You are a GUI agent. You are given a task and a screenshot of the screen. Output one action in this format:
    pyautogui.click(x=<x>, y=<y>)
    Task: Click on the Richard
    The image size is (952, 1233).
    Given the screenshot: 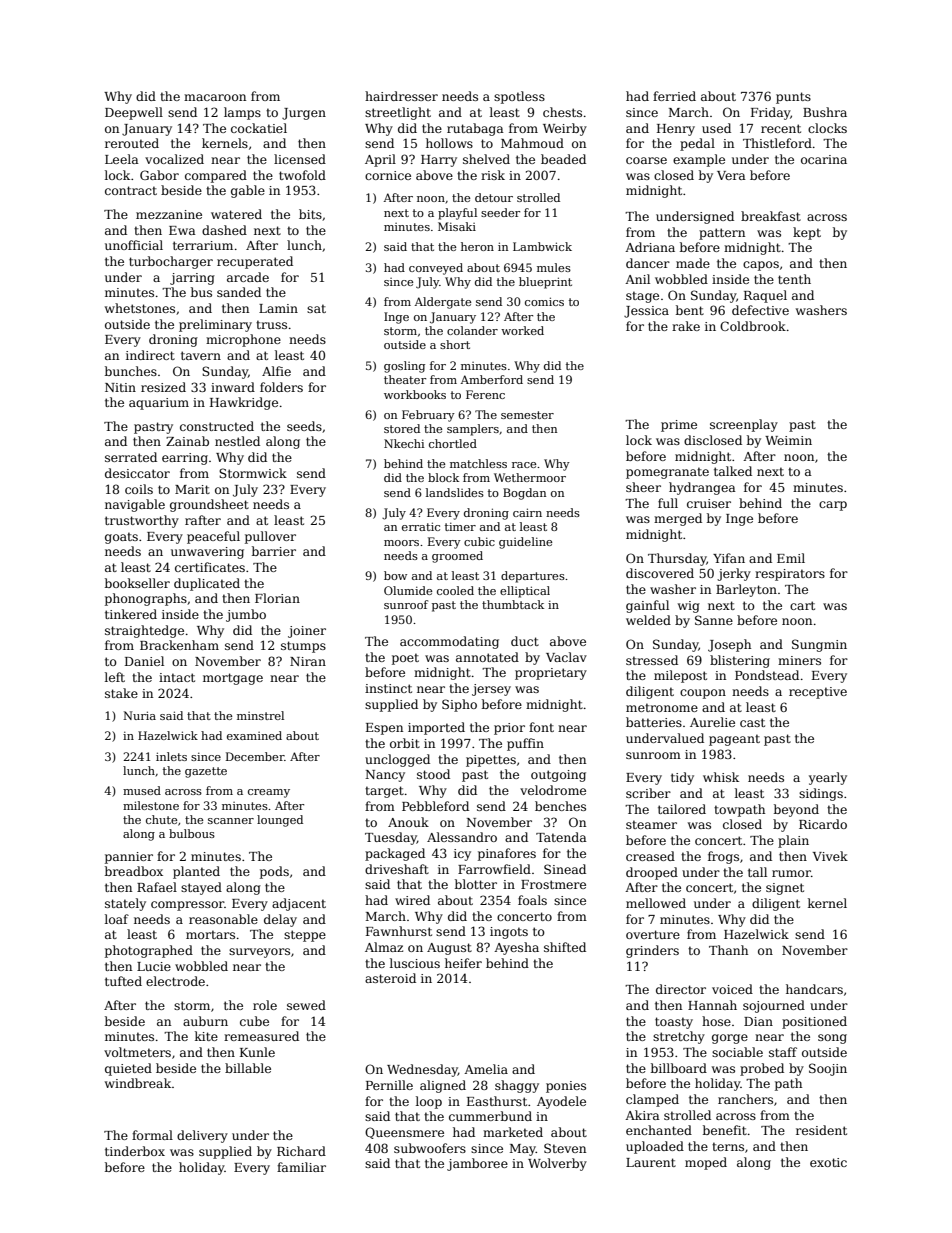 What is the action you would take?
    pyautogui.click(x=301, y=1151)
